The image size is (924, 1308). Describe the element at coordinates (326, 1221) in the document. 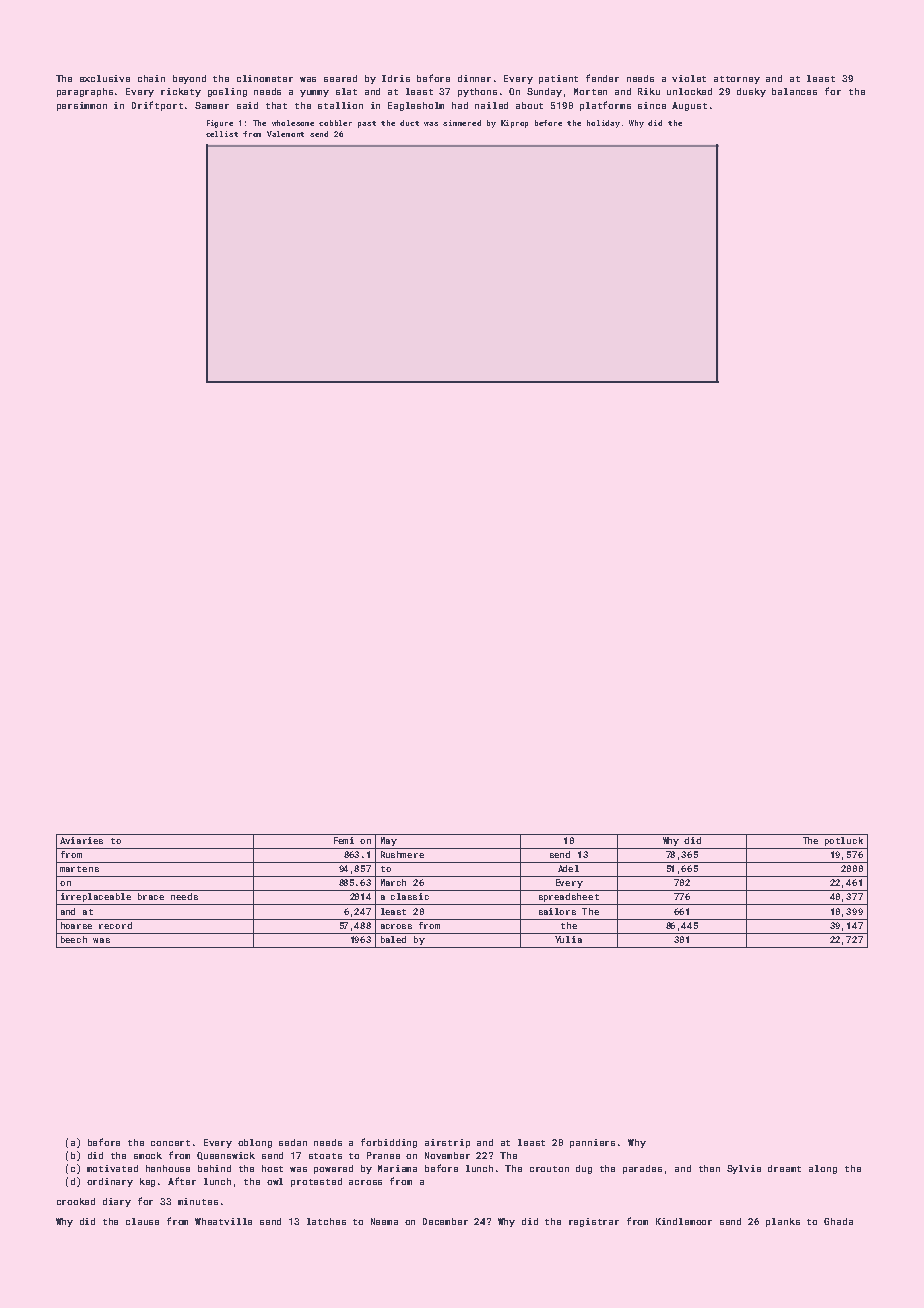

I see `latches` at that location.
